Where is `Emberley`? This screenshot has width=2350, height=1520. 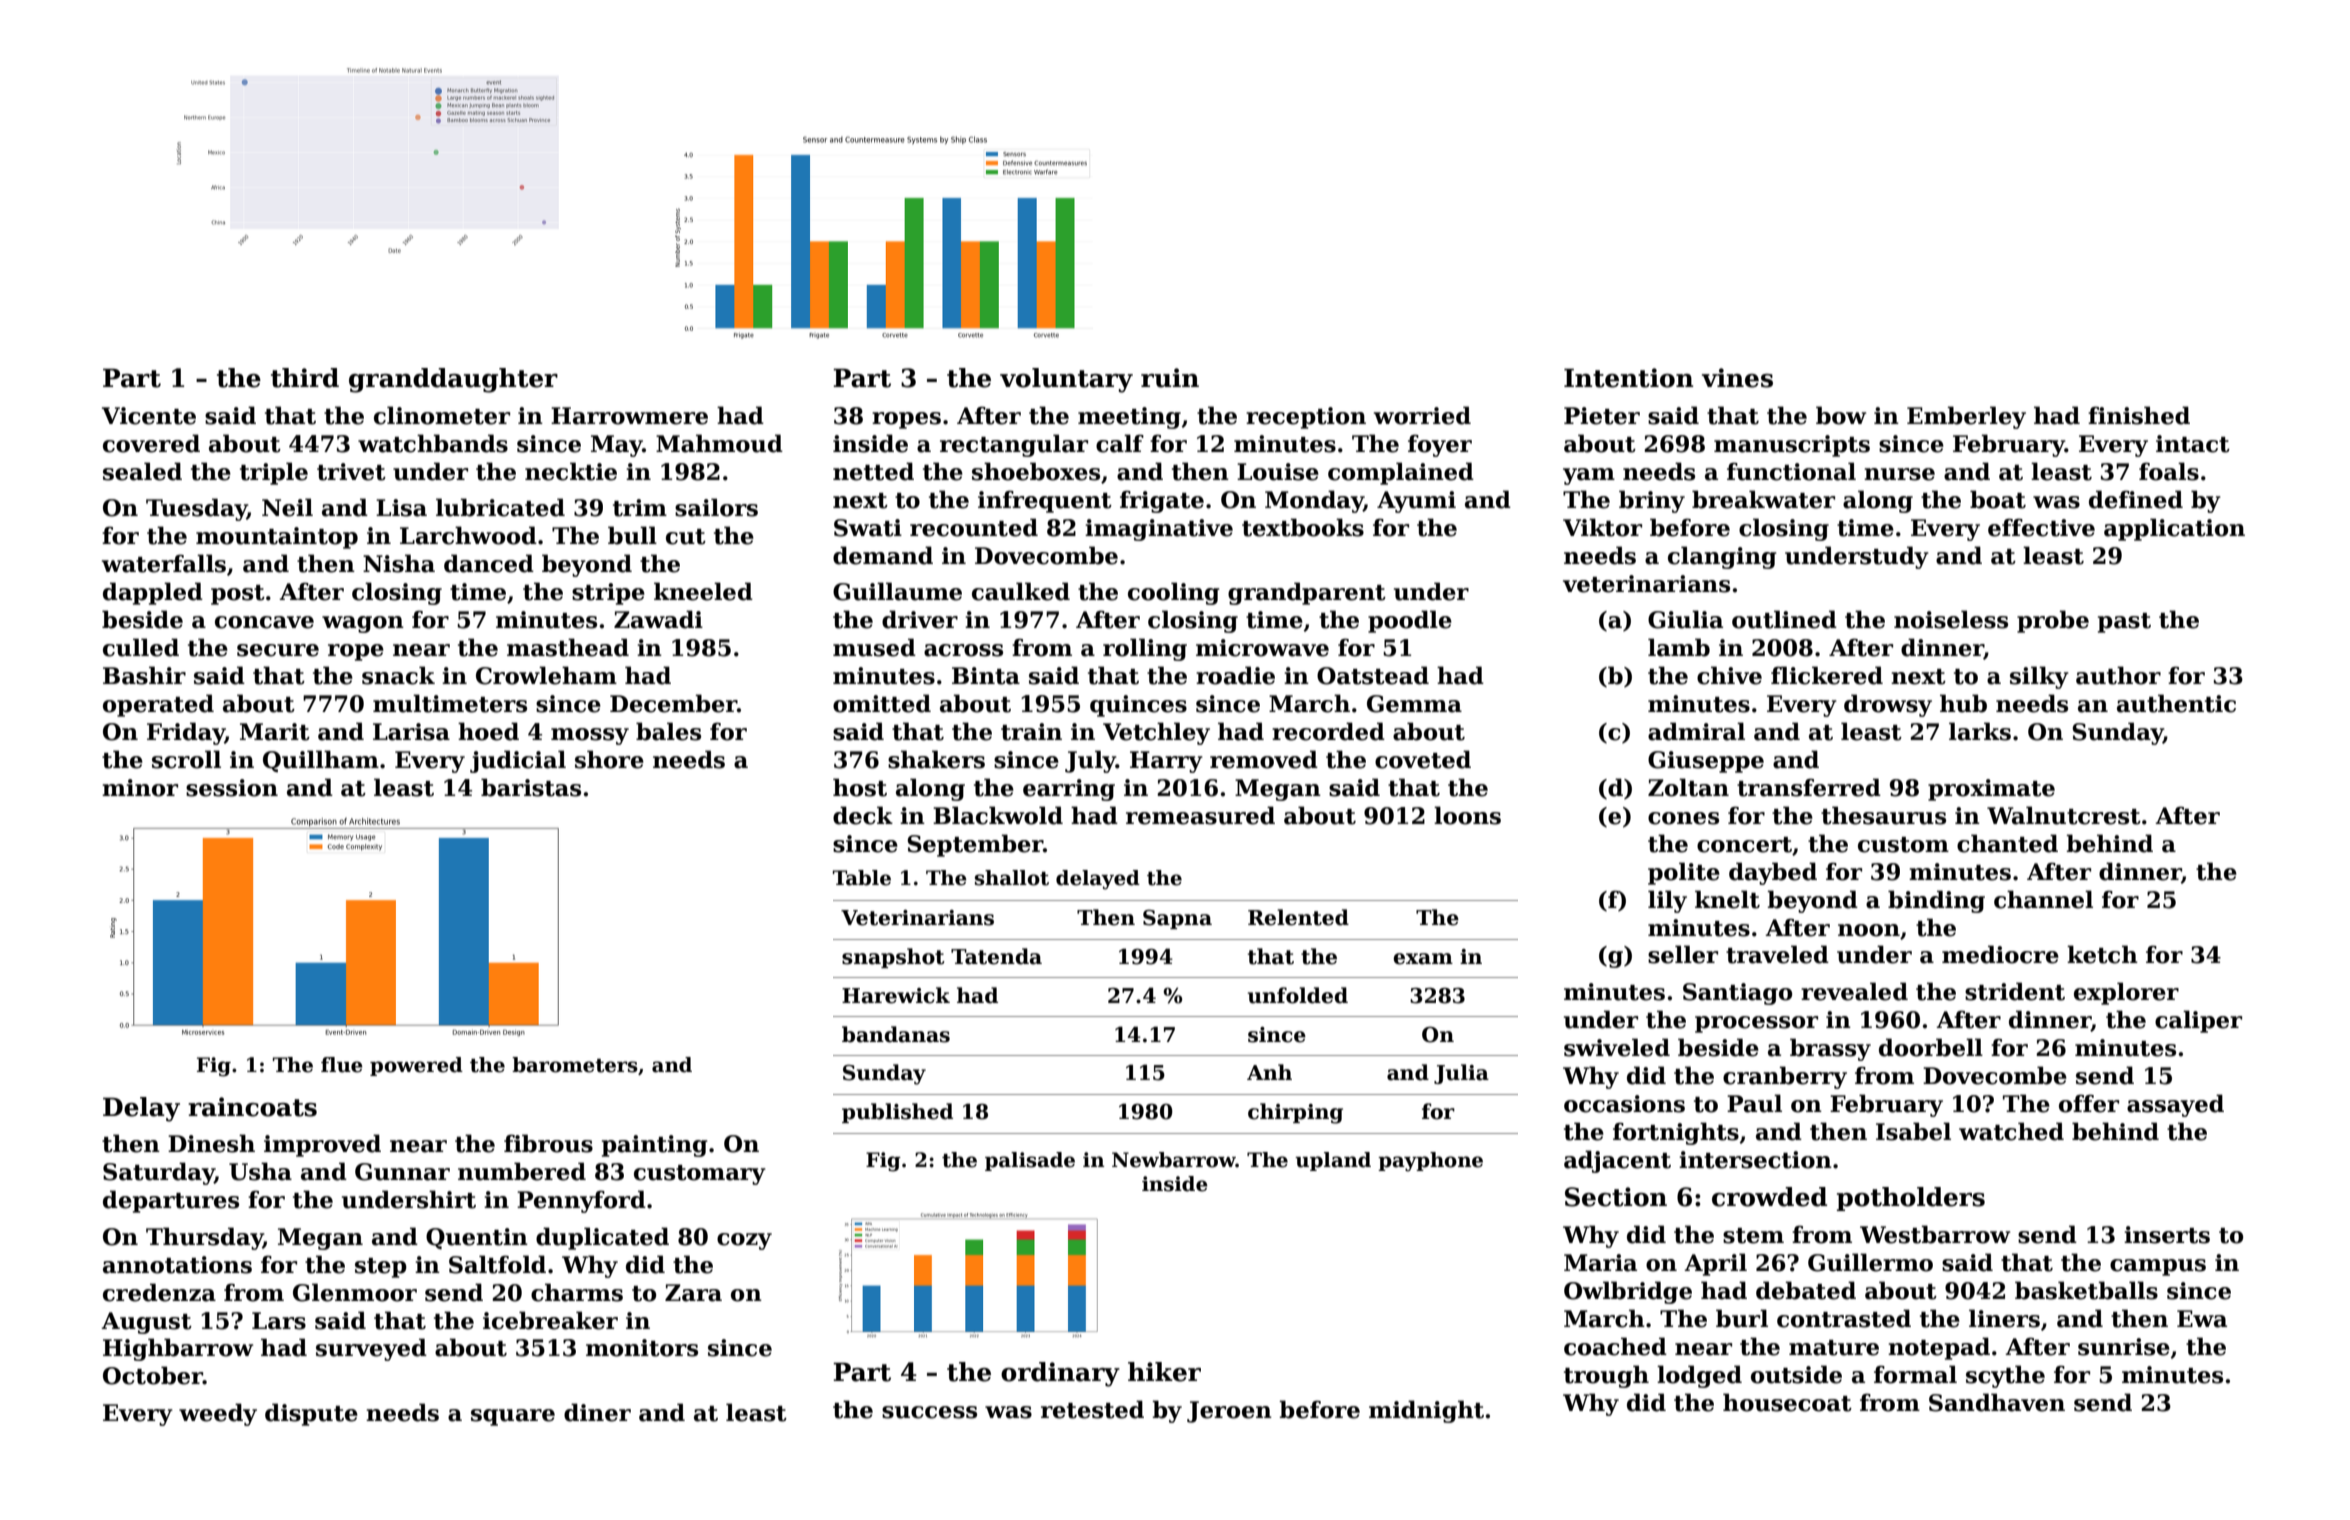 Emberley is located at coordinates (1966, 417).
